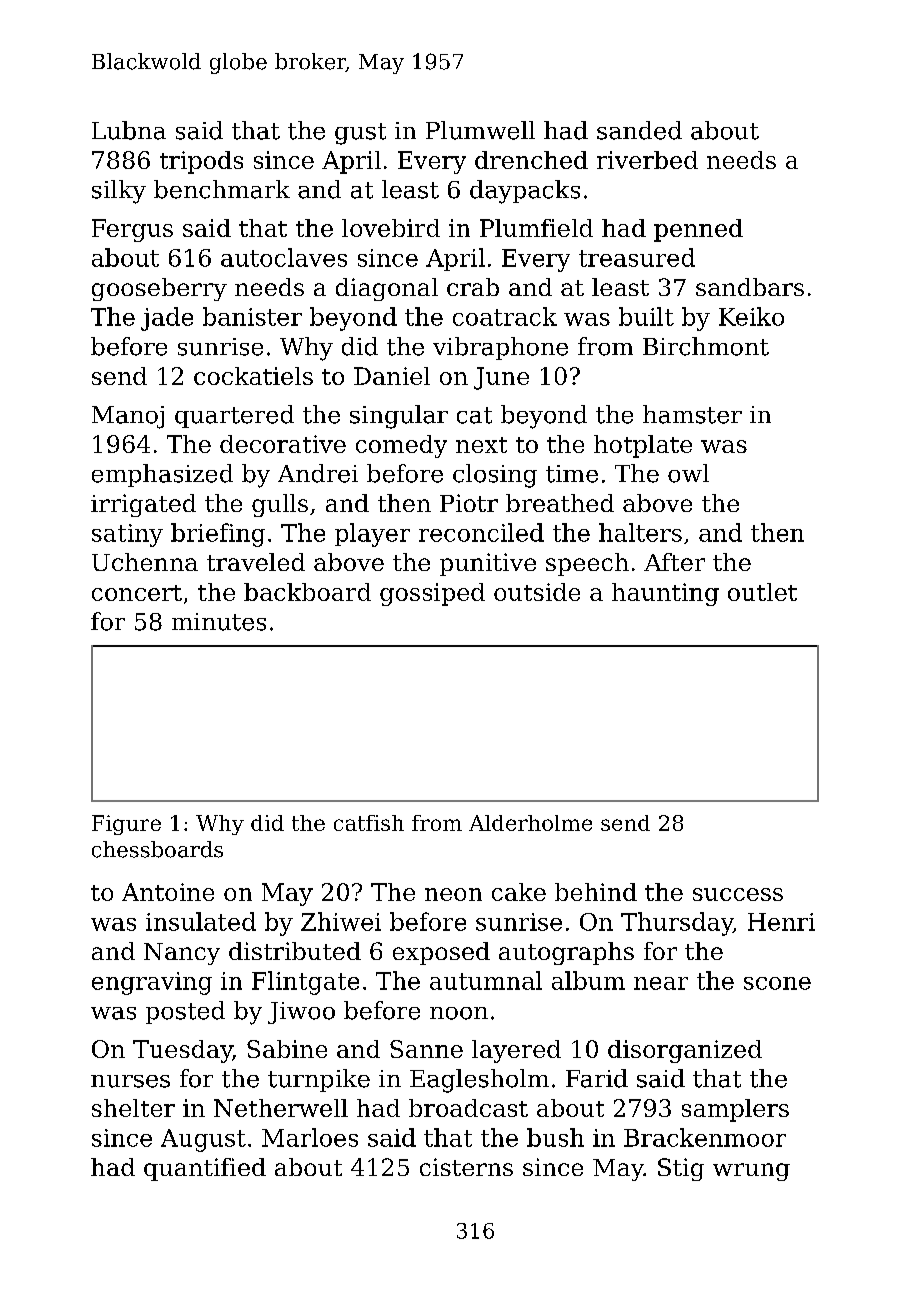 The height and width of the image is (1291, 910). Describe the element at coordinates (530, 823) in the image. I see `Alderholme` at that location.
